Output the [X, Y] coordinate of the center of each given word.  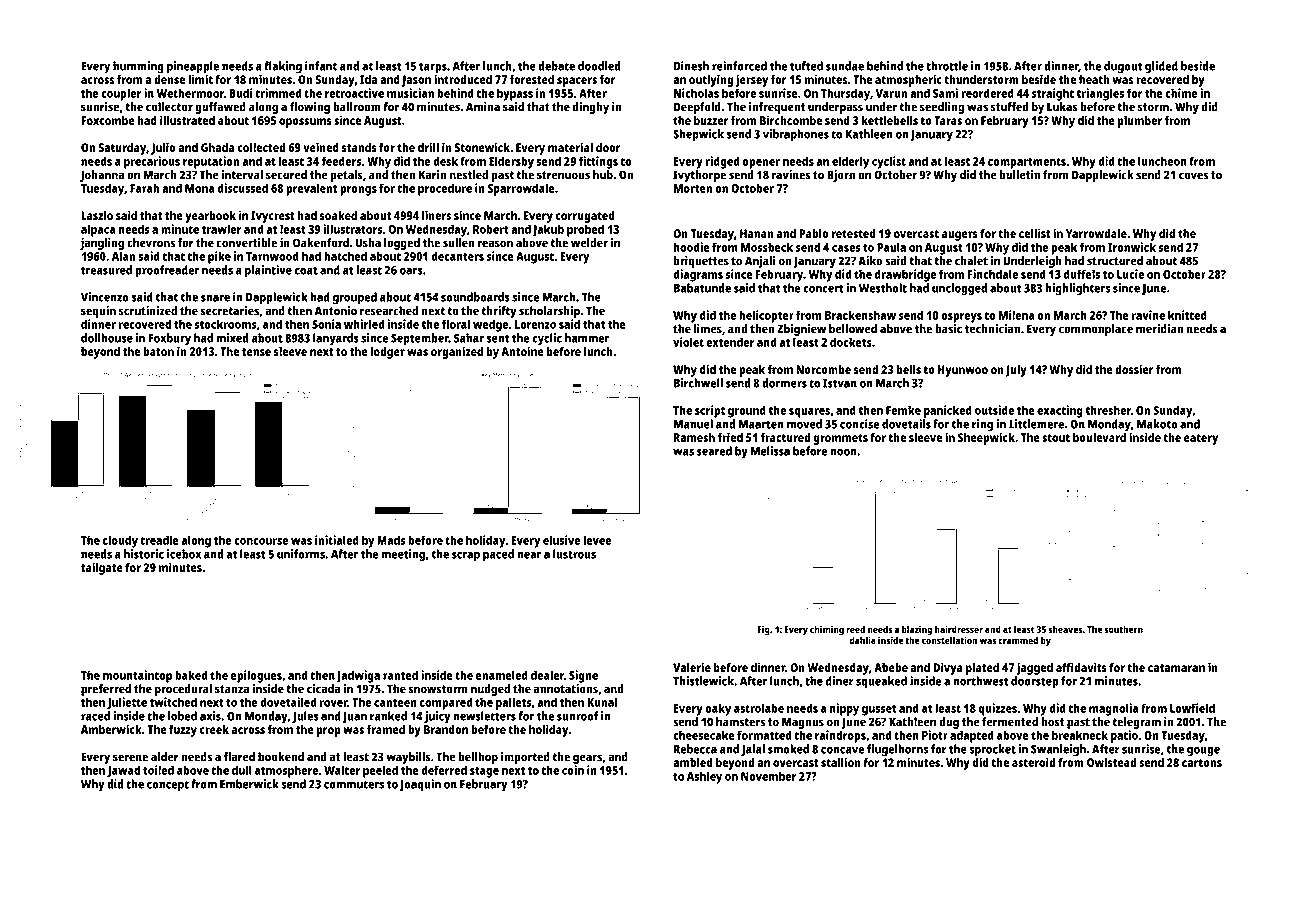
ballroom [357, 107]
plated [982, 669]
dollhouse [107, 338]
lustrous [574, 554]
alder [165, 757]
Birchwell [698, 383]
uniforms [301, 554]
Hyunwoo [963, 371]
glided [1161, 67]
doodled [599, 66]
